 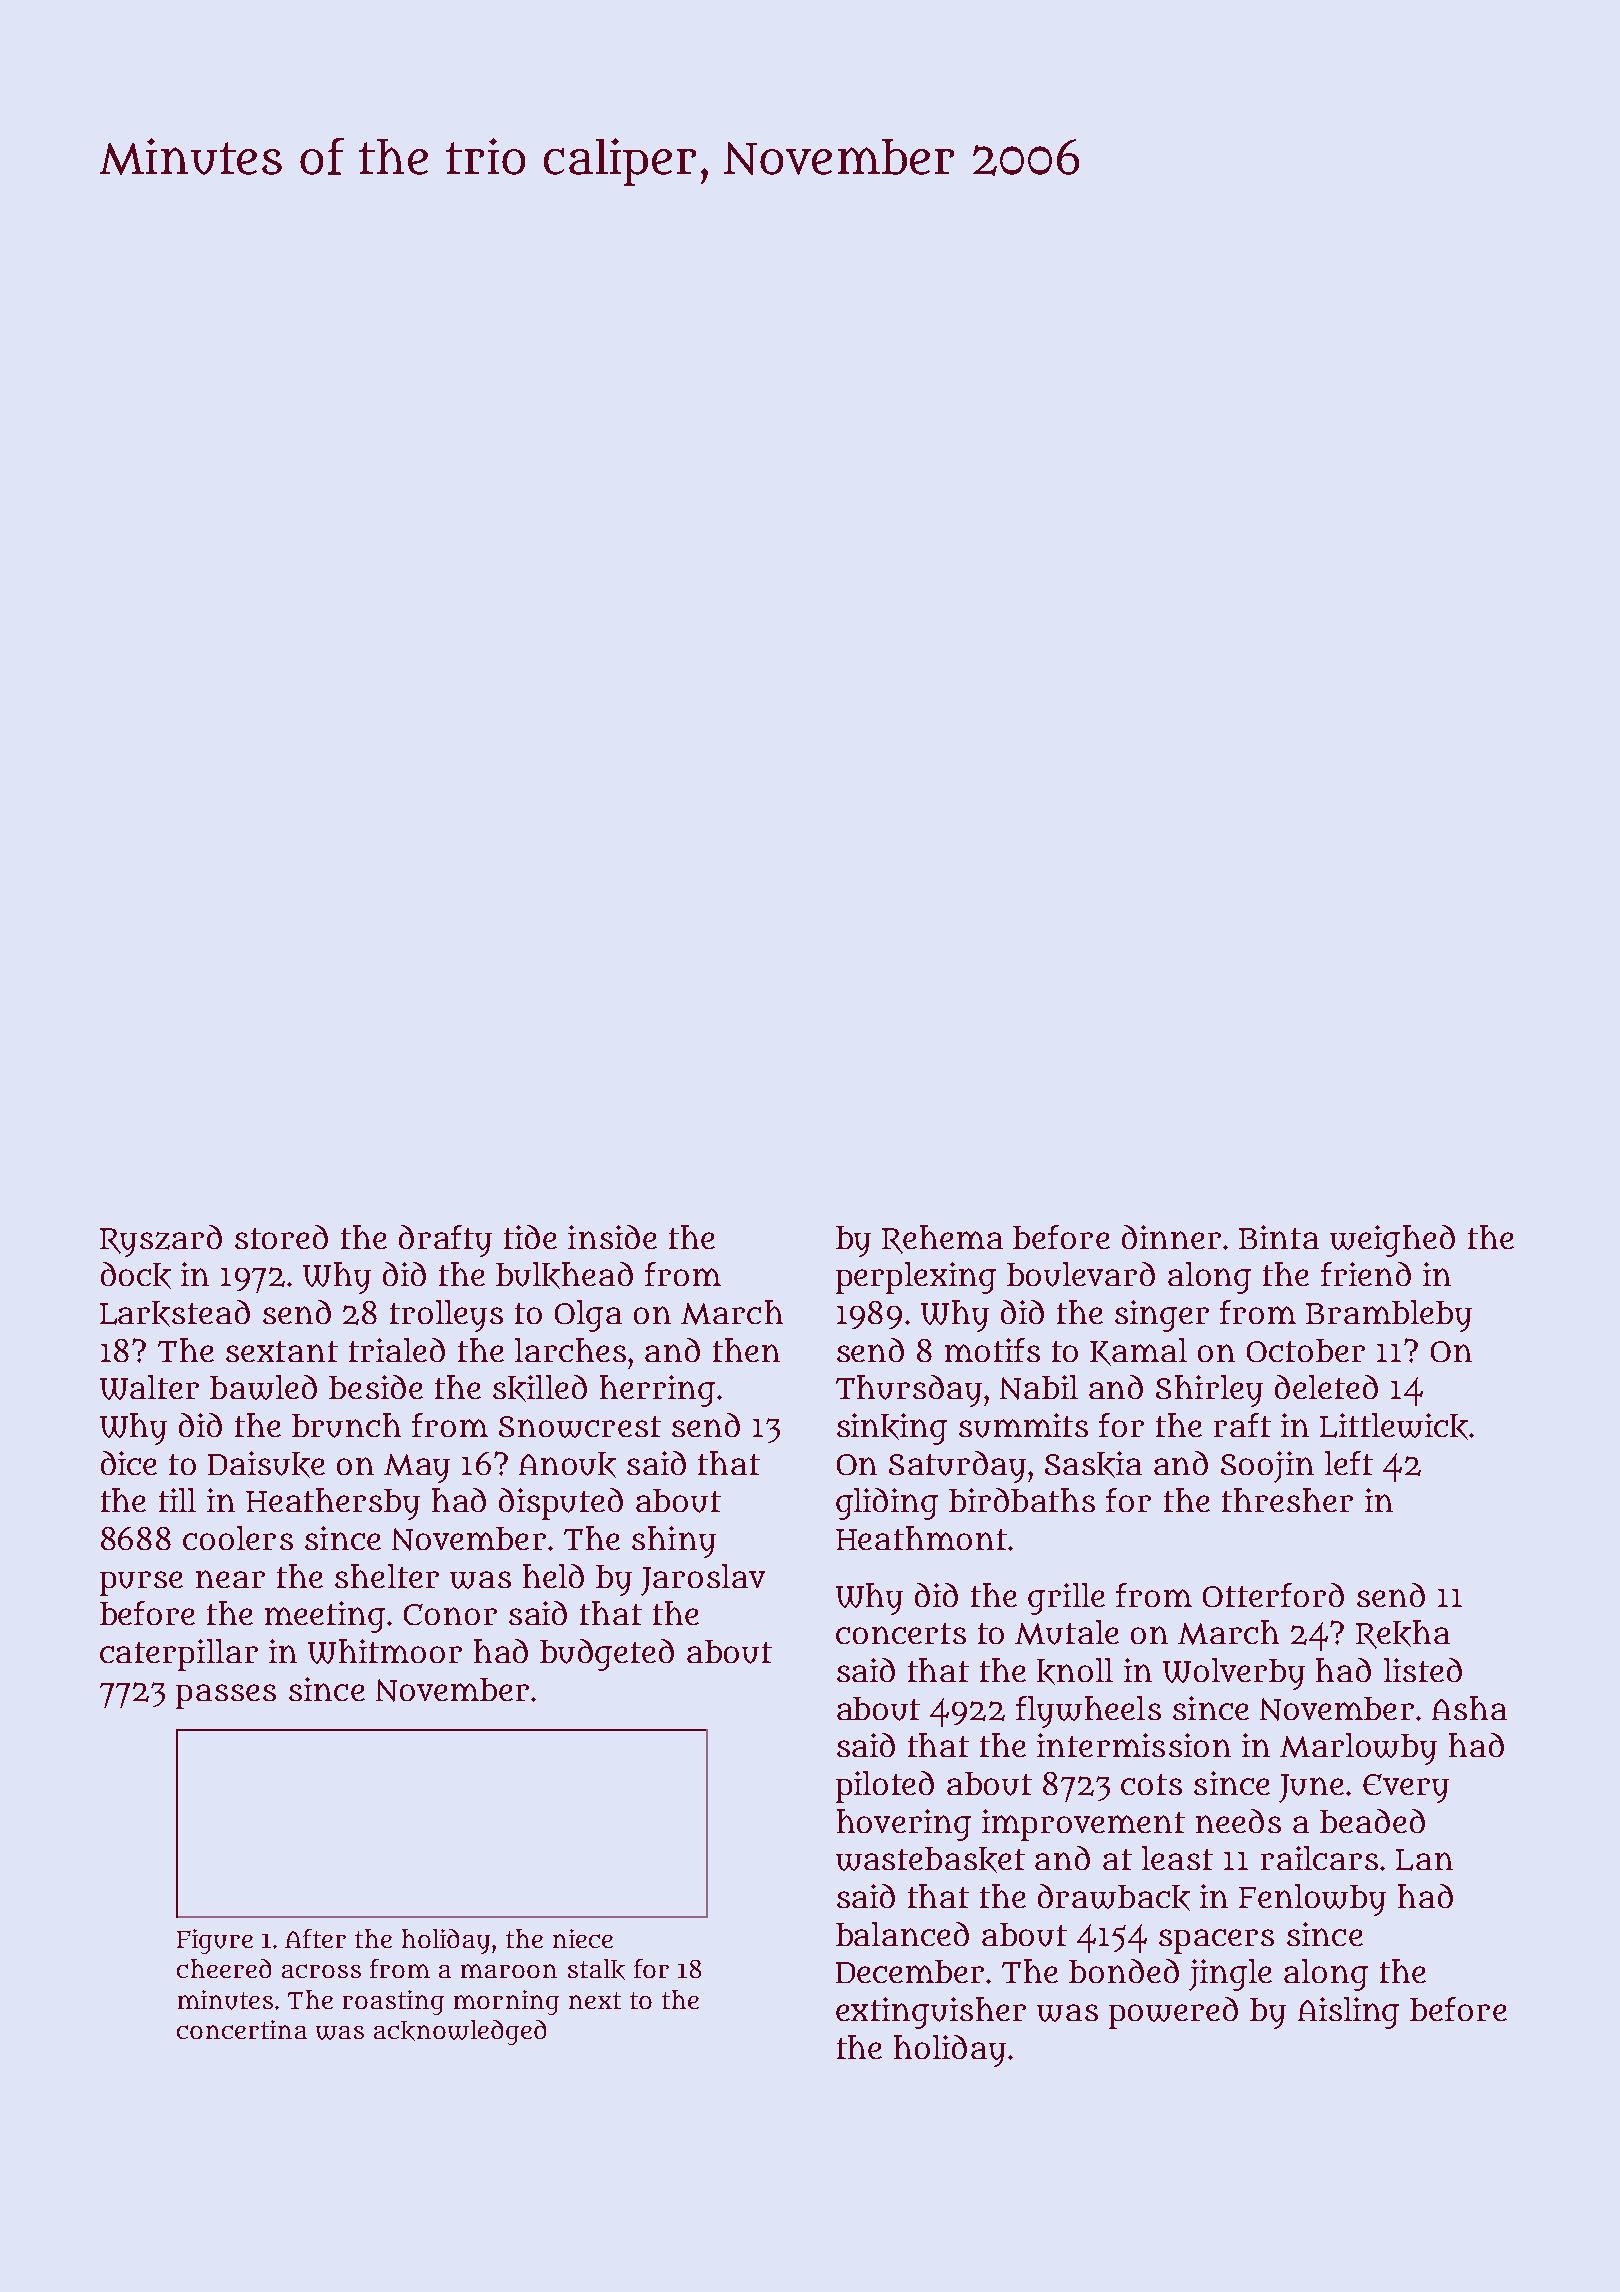 I want to click on beaded, so click(x=1372, y=1821).
